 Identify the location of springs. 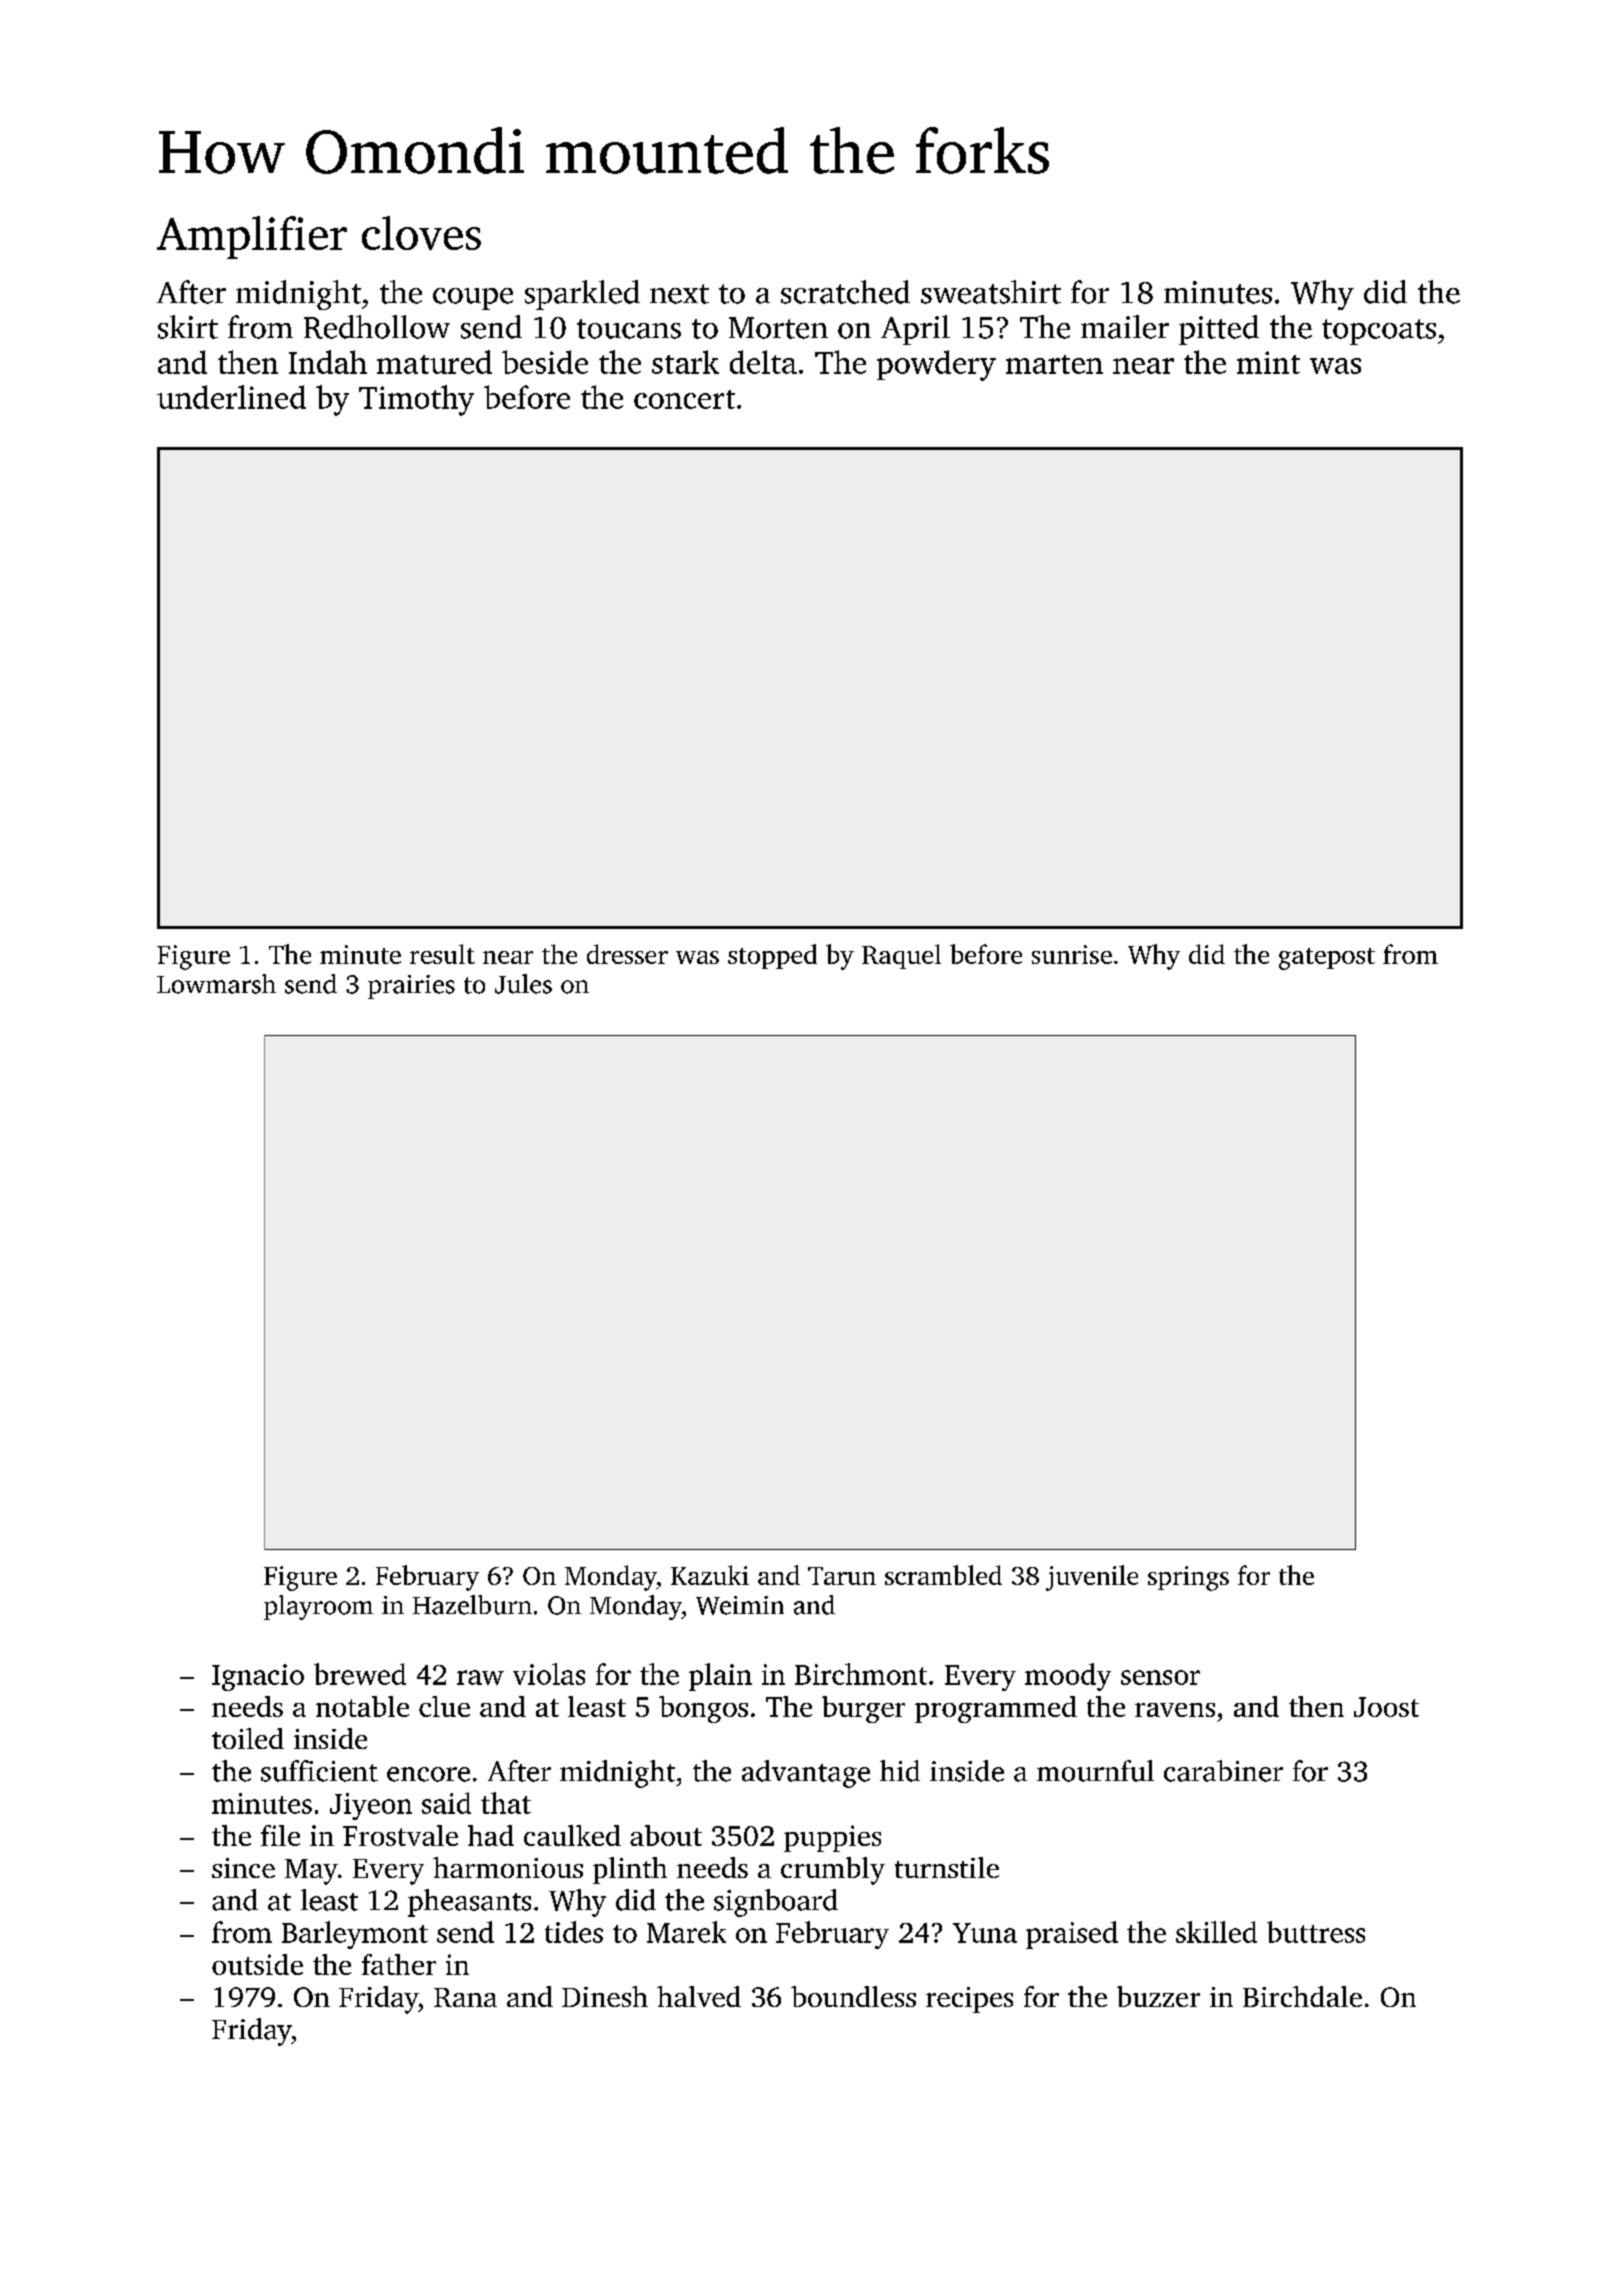
(1188, 1578).
